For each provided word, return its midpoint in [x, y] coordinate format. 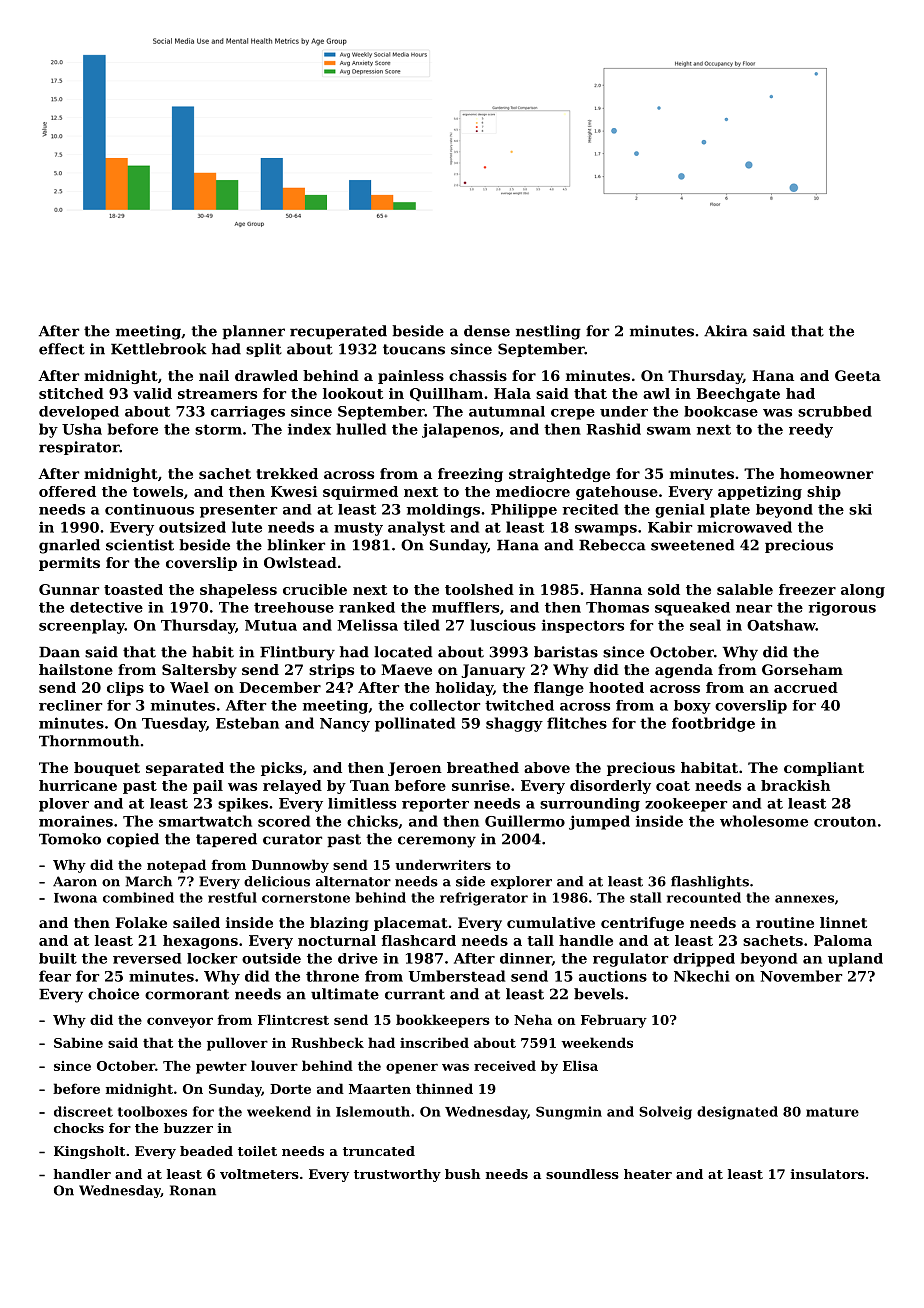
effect [62, 349]
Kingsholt [89, 1152]
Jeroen [415, 769]
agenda [684, 671]
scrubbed [835, 411]
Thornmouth [89, 741]
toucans [414, 349]
